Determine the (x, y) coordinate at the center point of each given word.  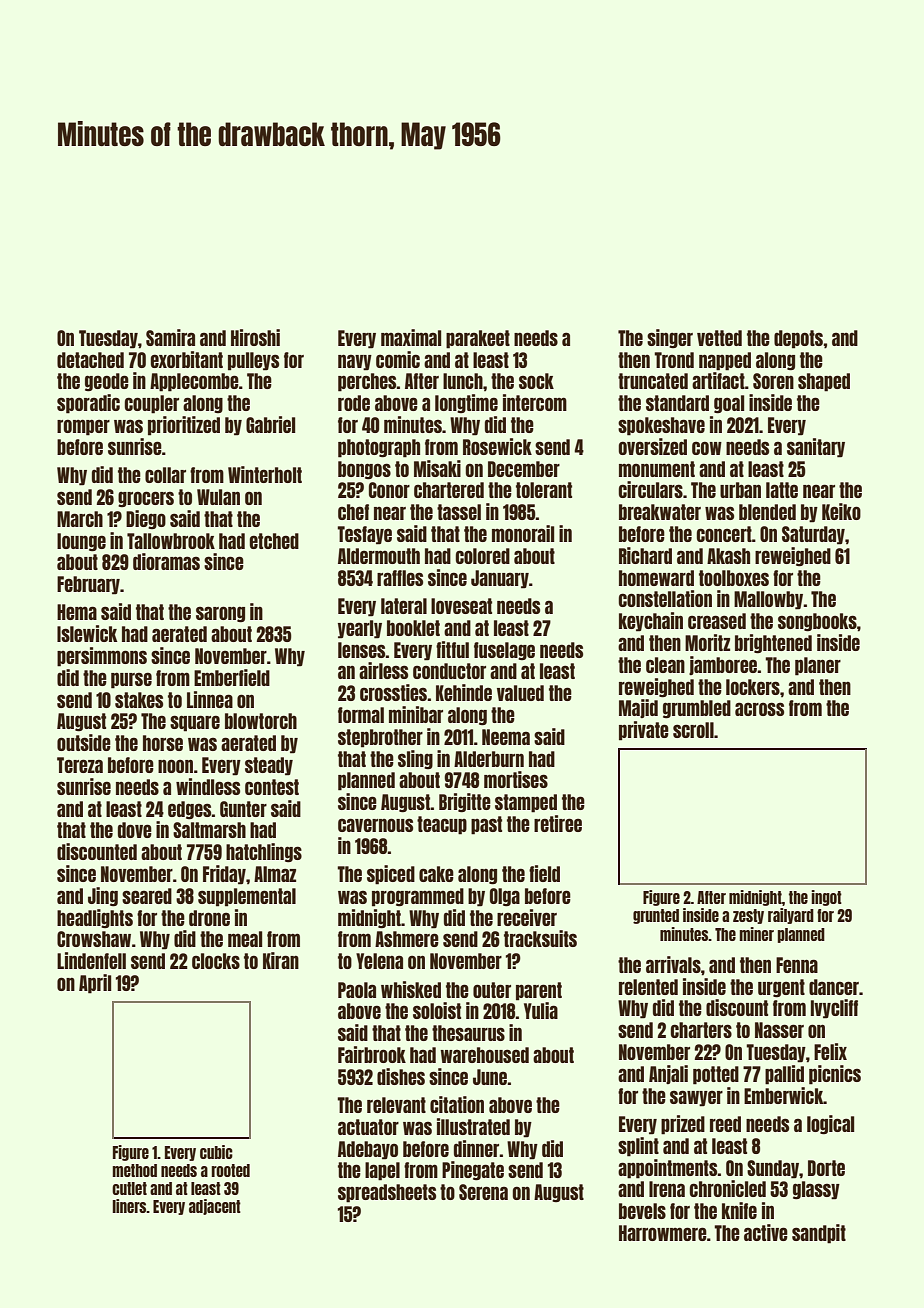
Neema (506, 737)
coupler (151, 404)
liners (129, 1206)
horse (163, 743)
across (759, 709)
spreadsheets (387, 1193)
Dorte (826, 1168)
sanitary (816, 448)
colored (482, 556)
